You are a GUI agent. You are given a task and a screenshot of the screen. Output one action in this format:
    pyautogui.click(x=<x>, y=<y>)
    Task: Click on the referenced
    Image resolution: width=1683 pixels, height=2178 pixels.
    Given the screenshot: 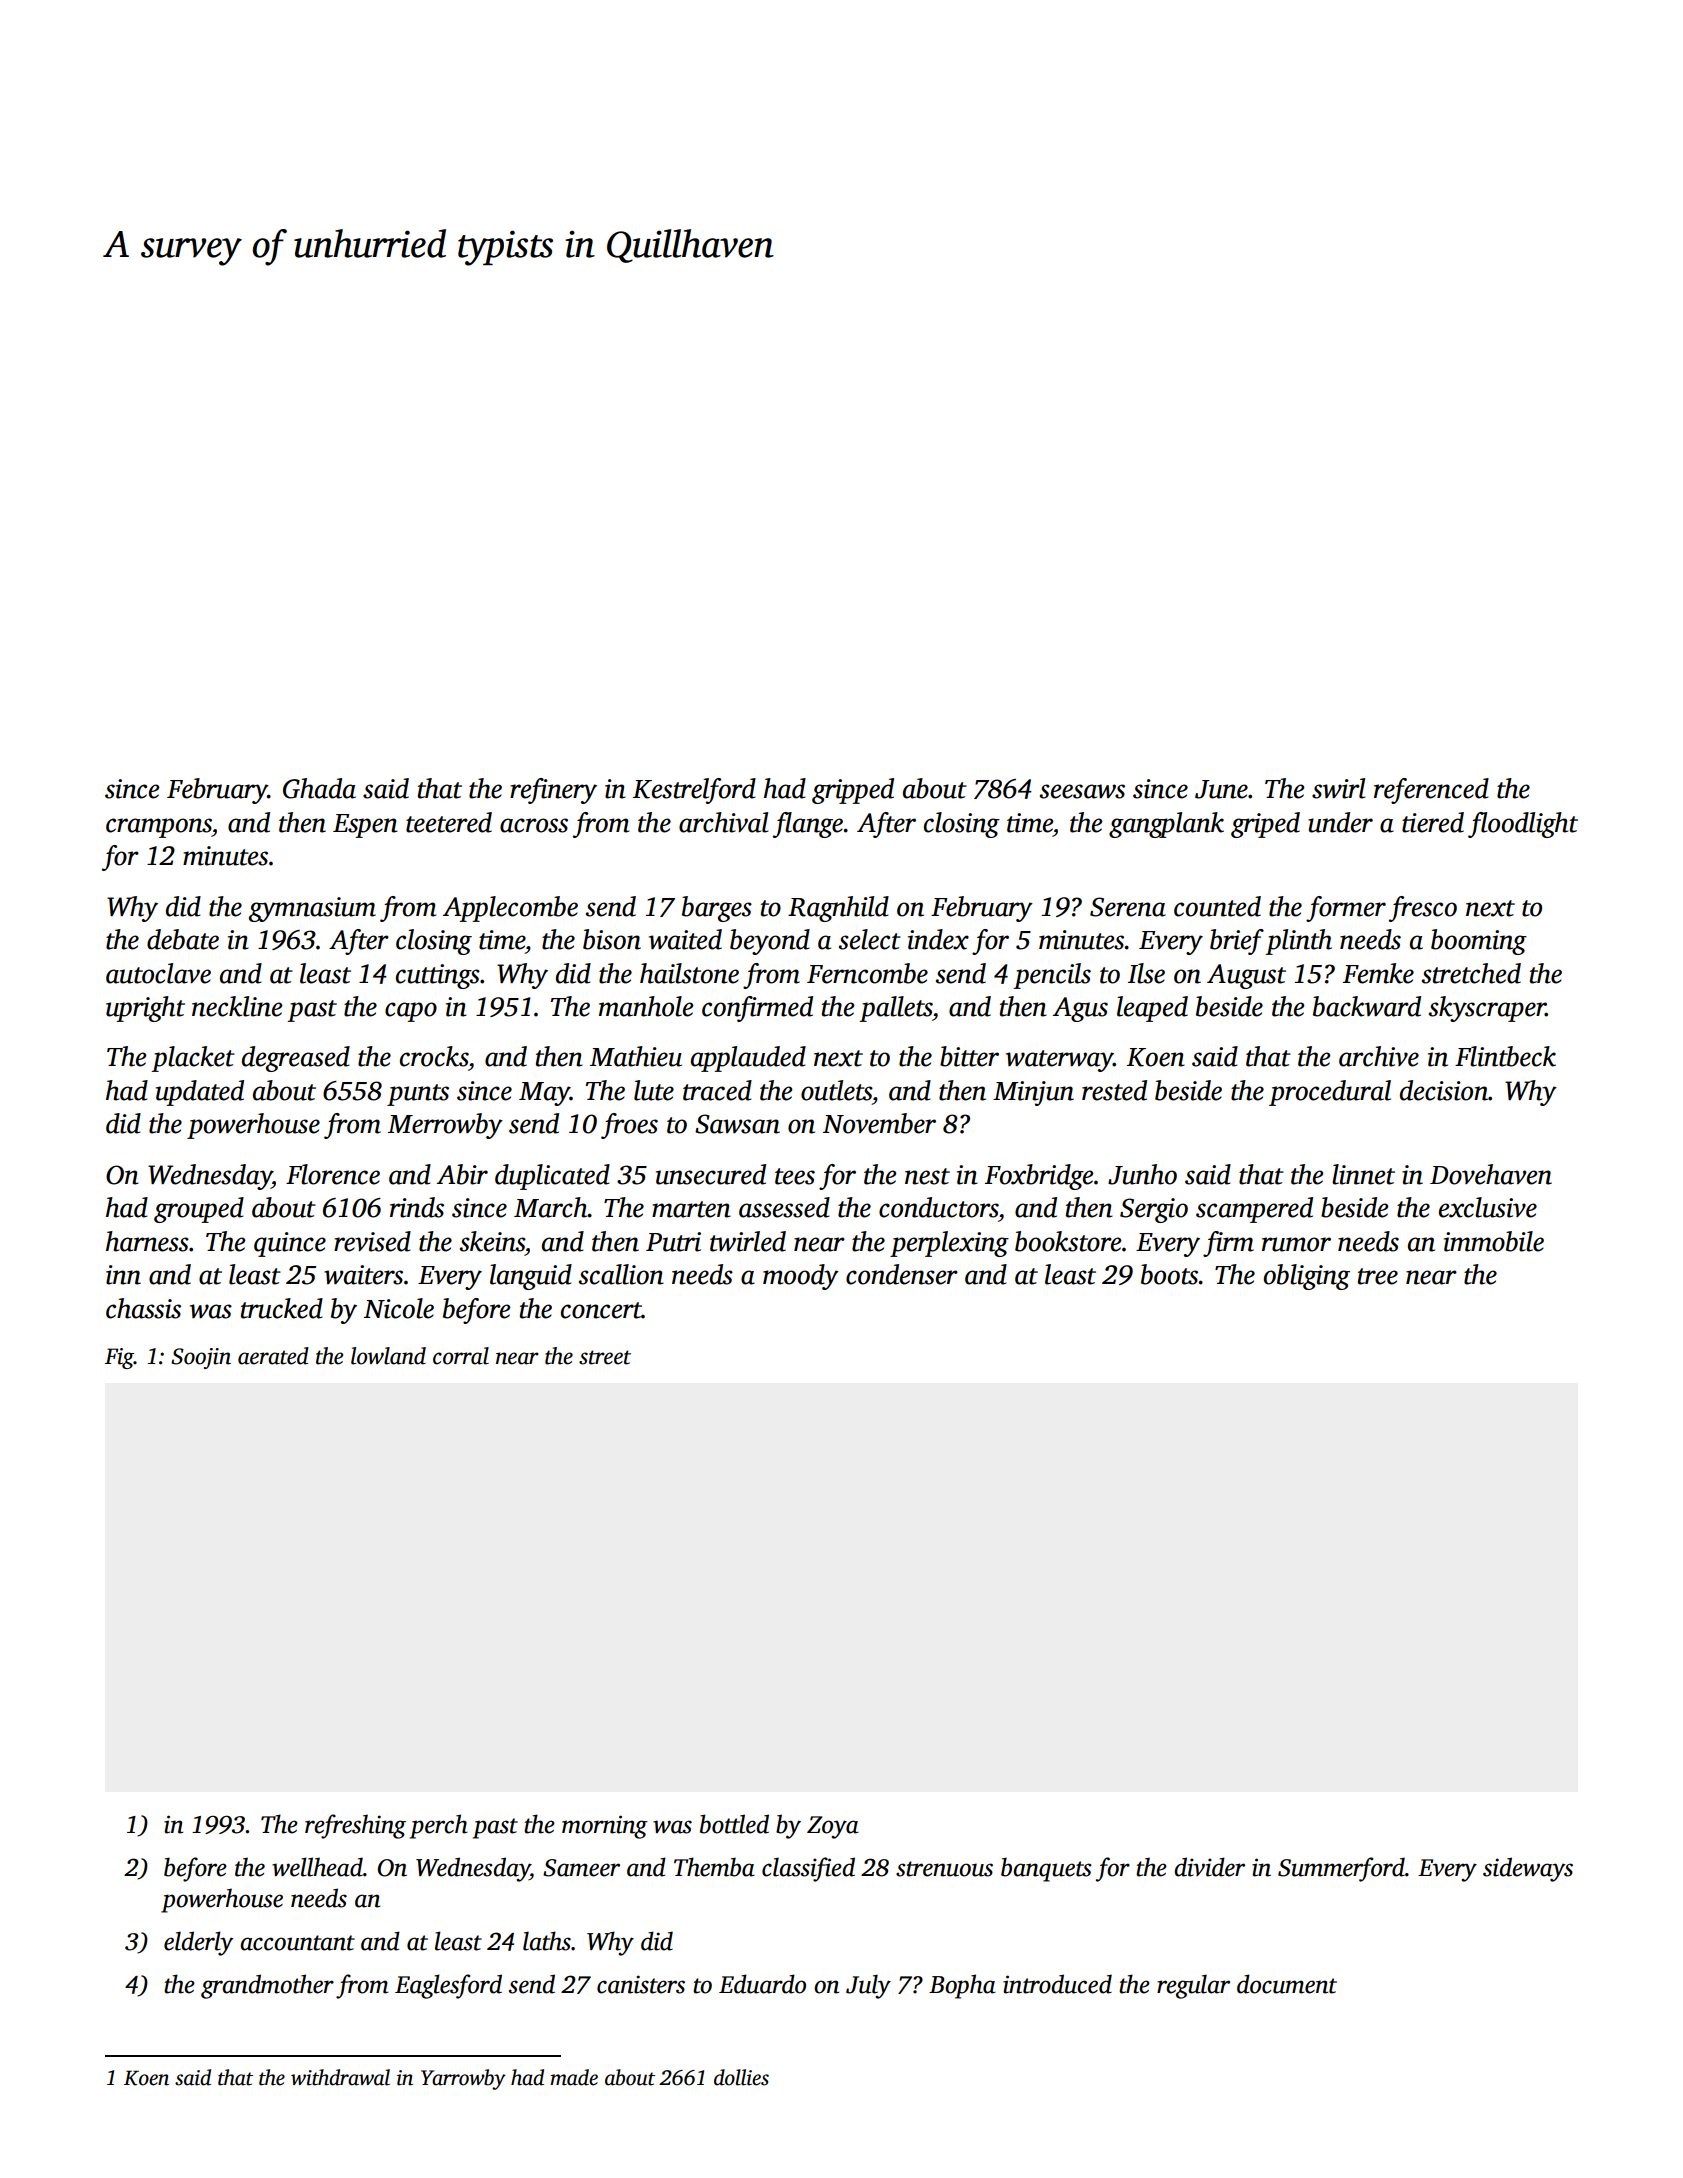 What is the action you would take?
    pyautogui.click(x=1431, y=791)
